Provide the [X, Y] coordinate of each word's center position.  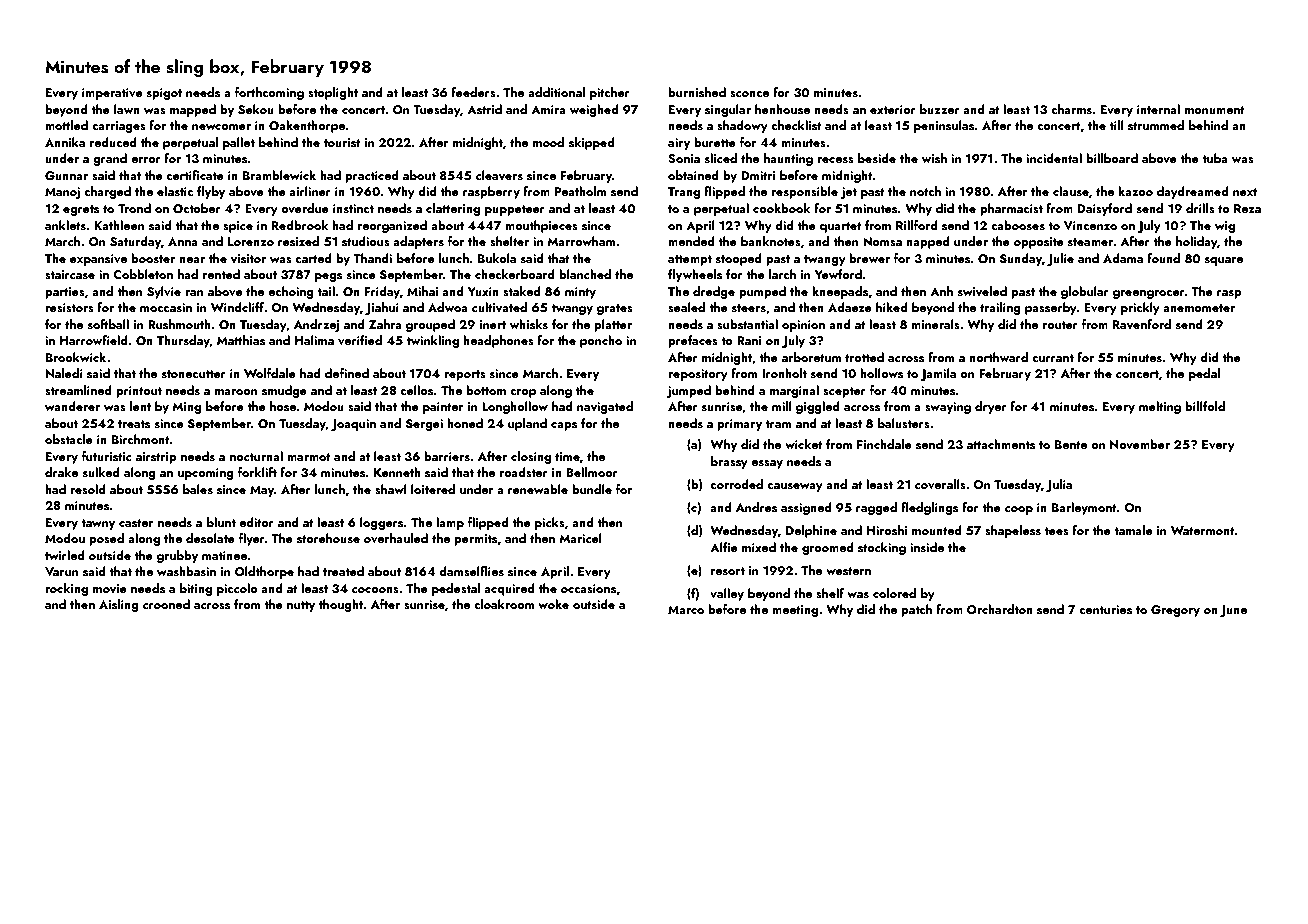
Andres [756, 507]
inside [927, 547]
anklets [65, 225]
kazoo [1135, 191]
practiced [372, 176]
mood [548, 142]
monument [1215, 110]
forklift [257, 472]
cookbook [781, 208]
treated [343, 571]
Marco [686, 609]
